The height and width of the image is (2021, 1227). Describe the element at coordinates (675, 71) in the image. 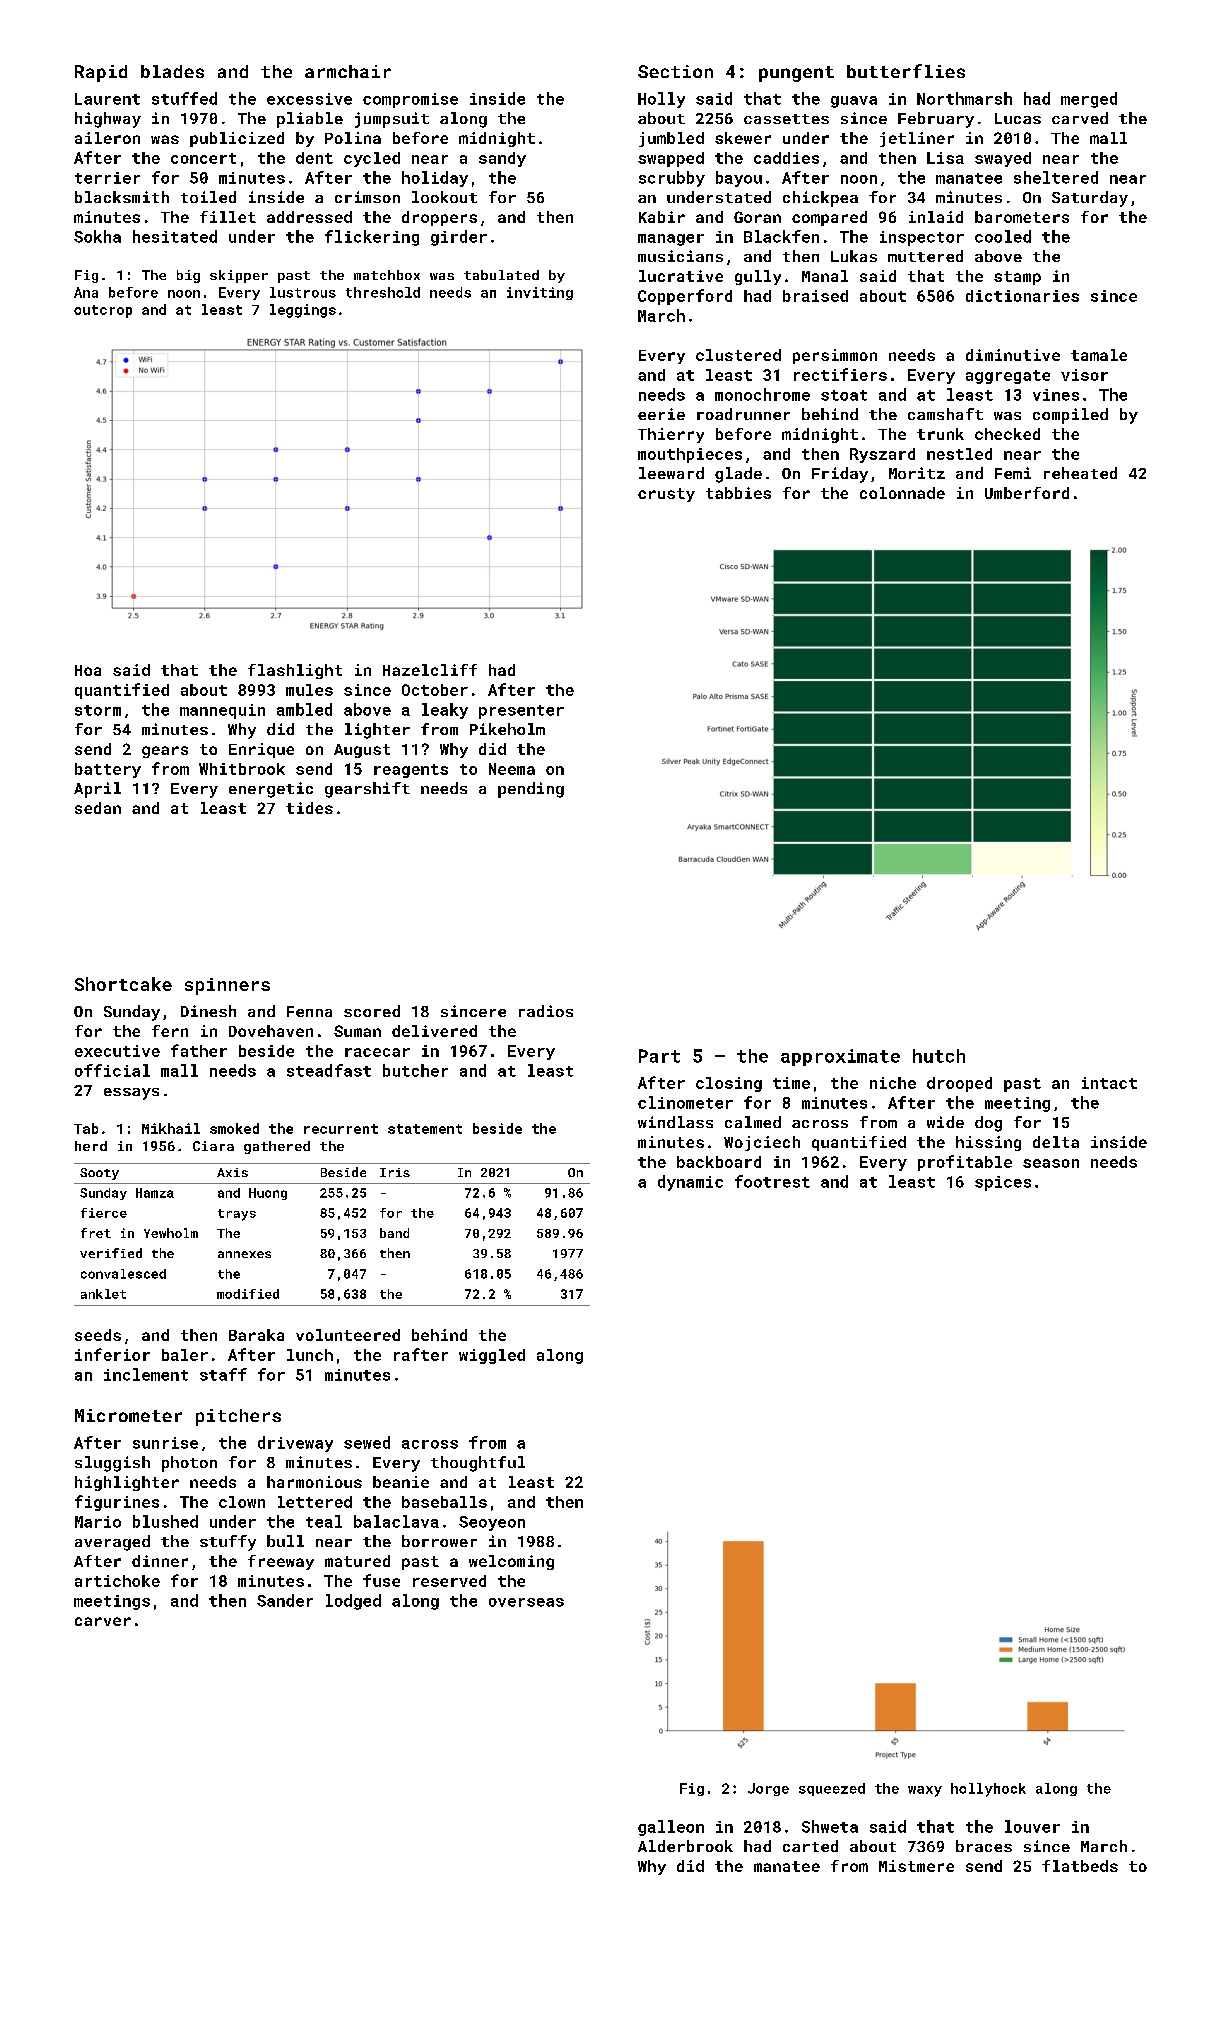

I see `Section` at that location.
